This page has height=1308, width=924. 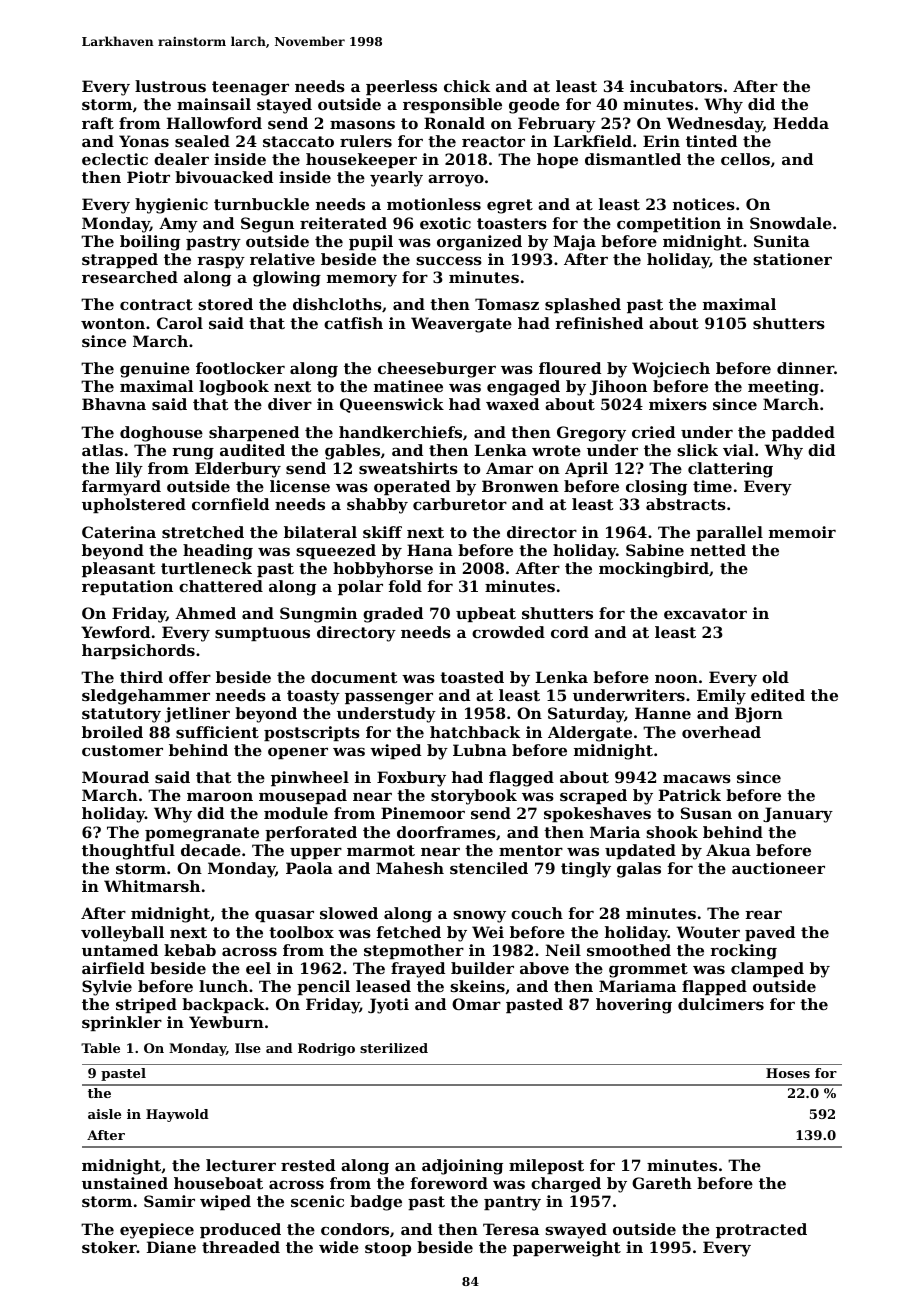 What do you see at coordinates (366, 141) in the page?
I see `rulers` at bounding box center [366, 141].
